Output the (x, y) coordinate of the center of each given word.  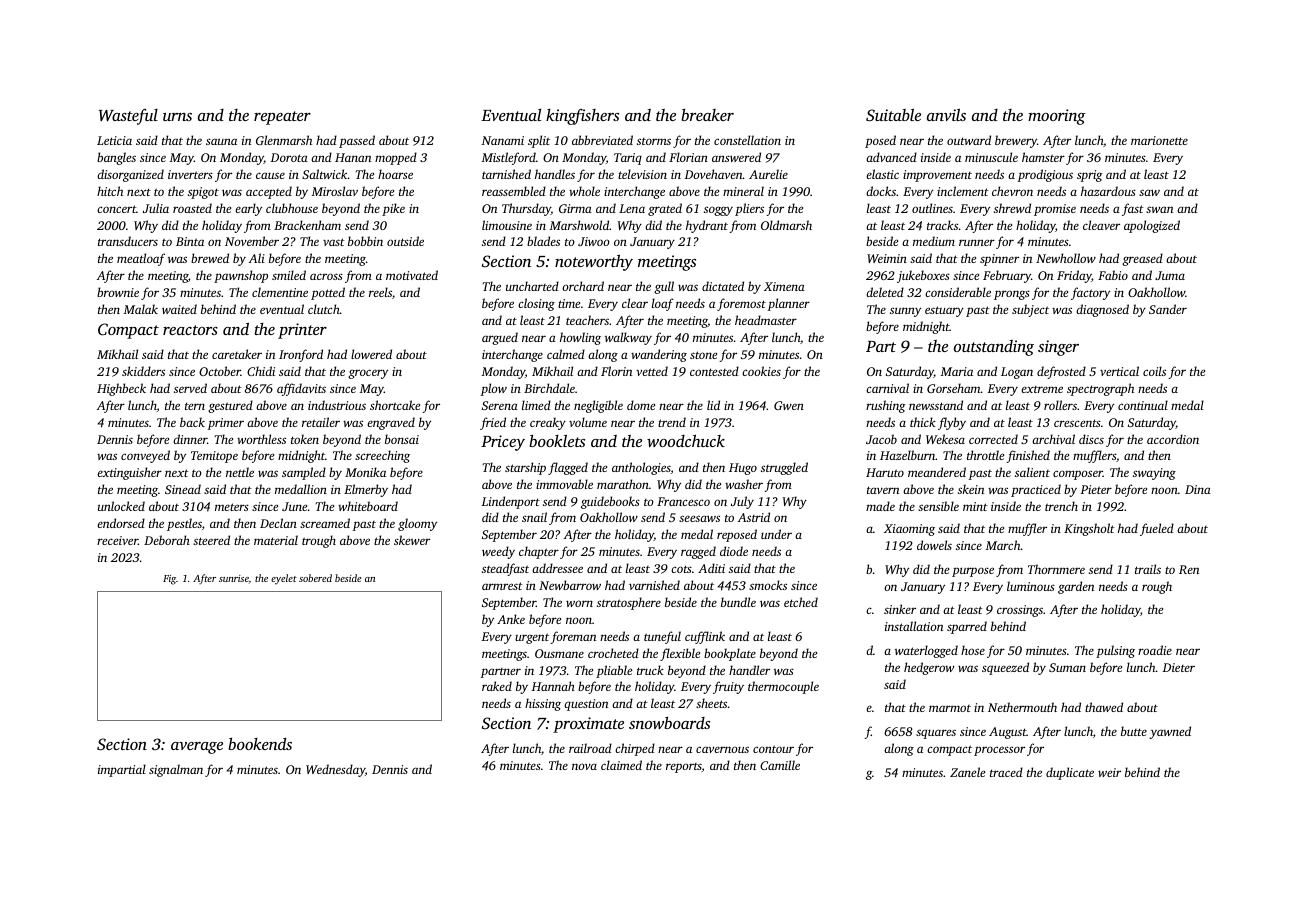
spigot (203, 193)
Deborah (167, 540)
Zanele (967, 772)
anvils (946, 115)
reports (684, 768)
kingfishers (582, 117)
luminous (1031, 586)
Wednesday (335, 770)
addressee (557, 568)
